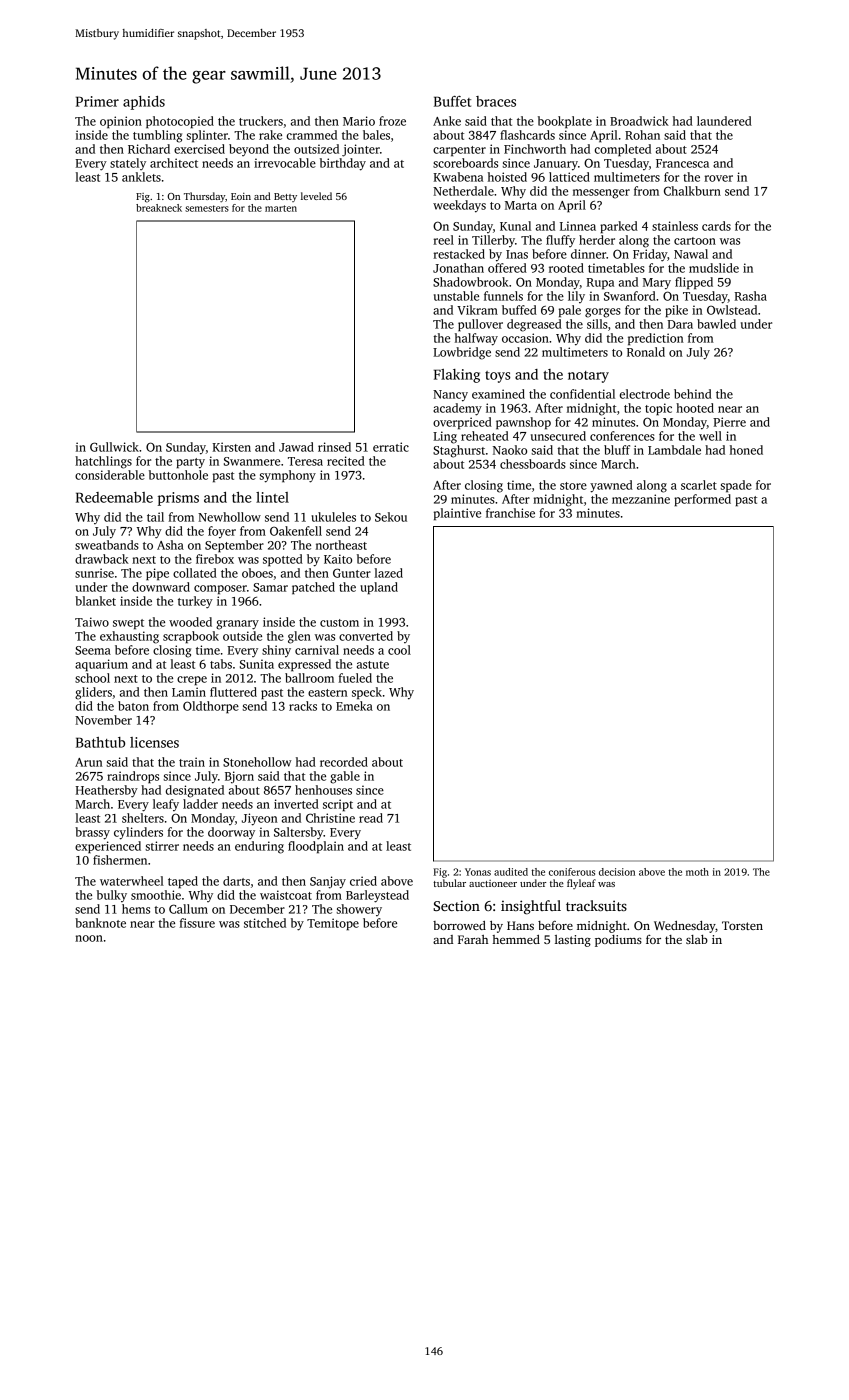 Image resolution: width=849 pixels, height=1400 pixels. Describe the element at coordinates (110, 475) in the page. I see `considerable` at that location.
